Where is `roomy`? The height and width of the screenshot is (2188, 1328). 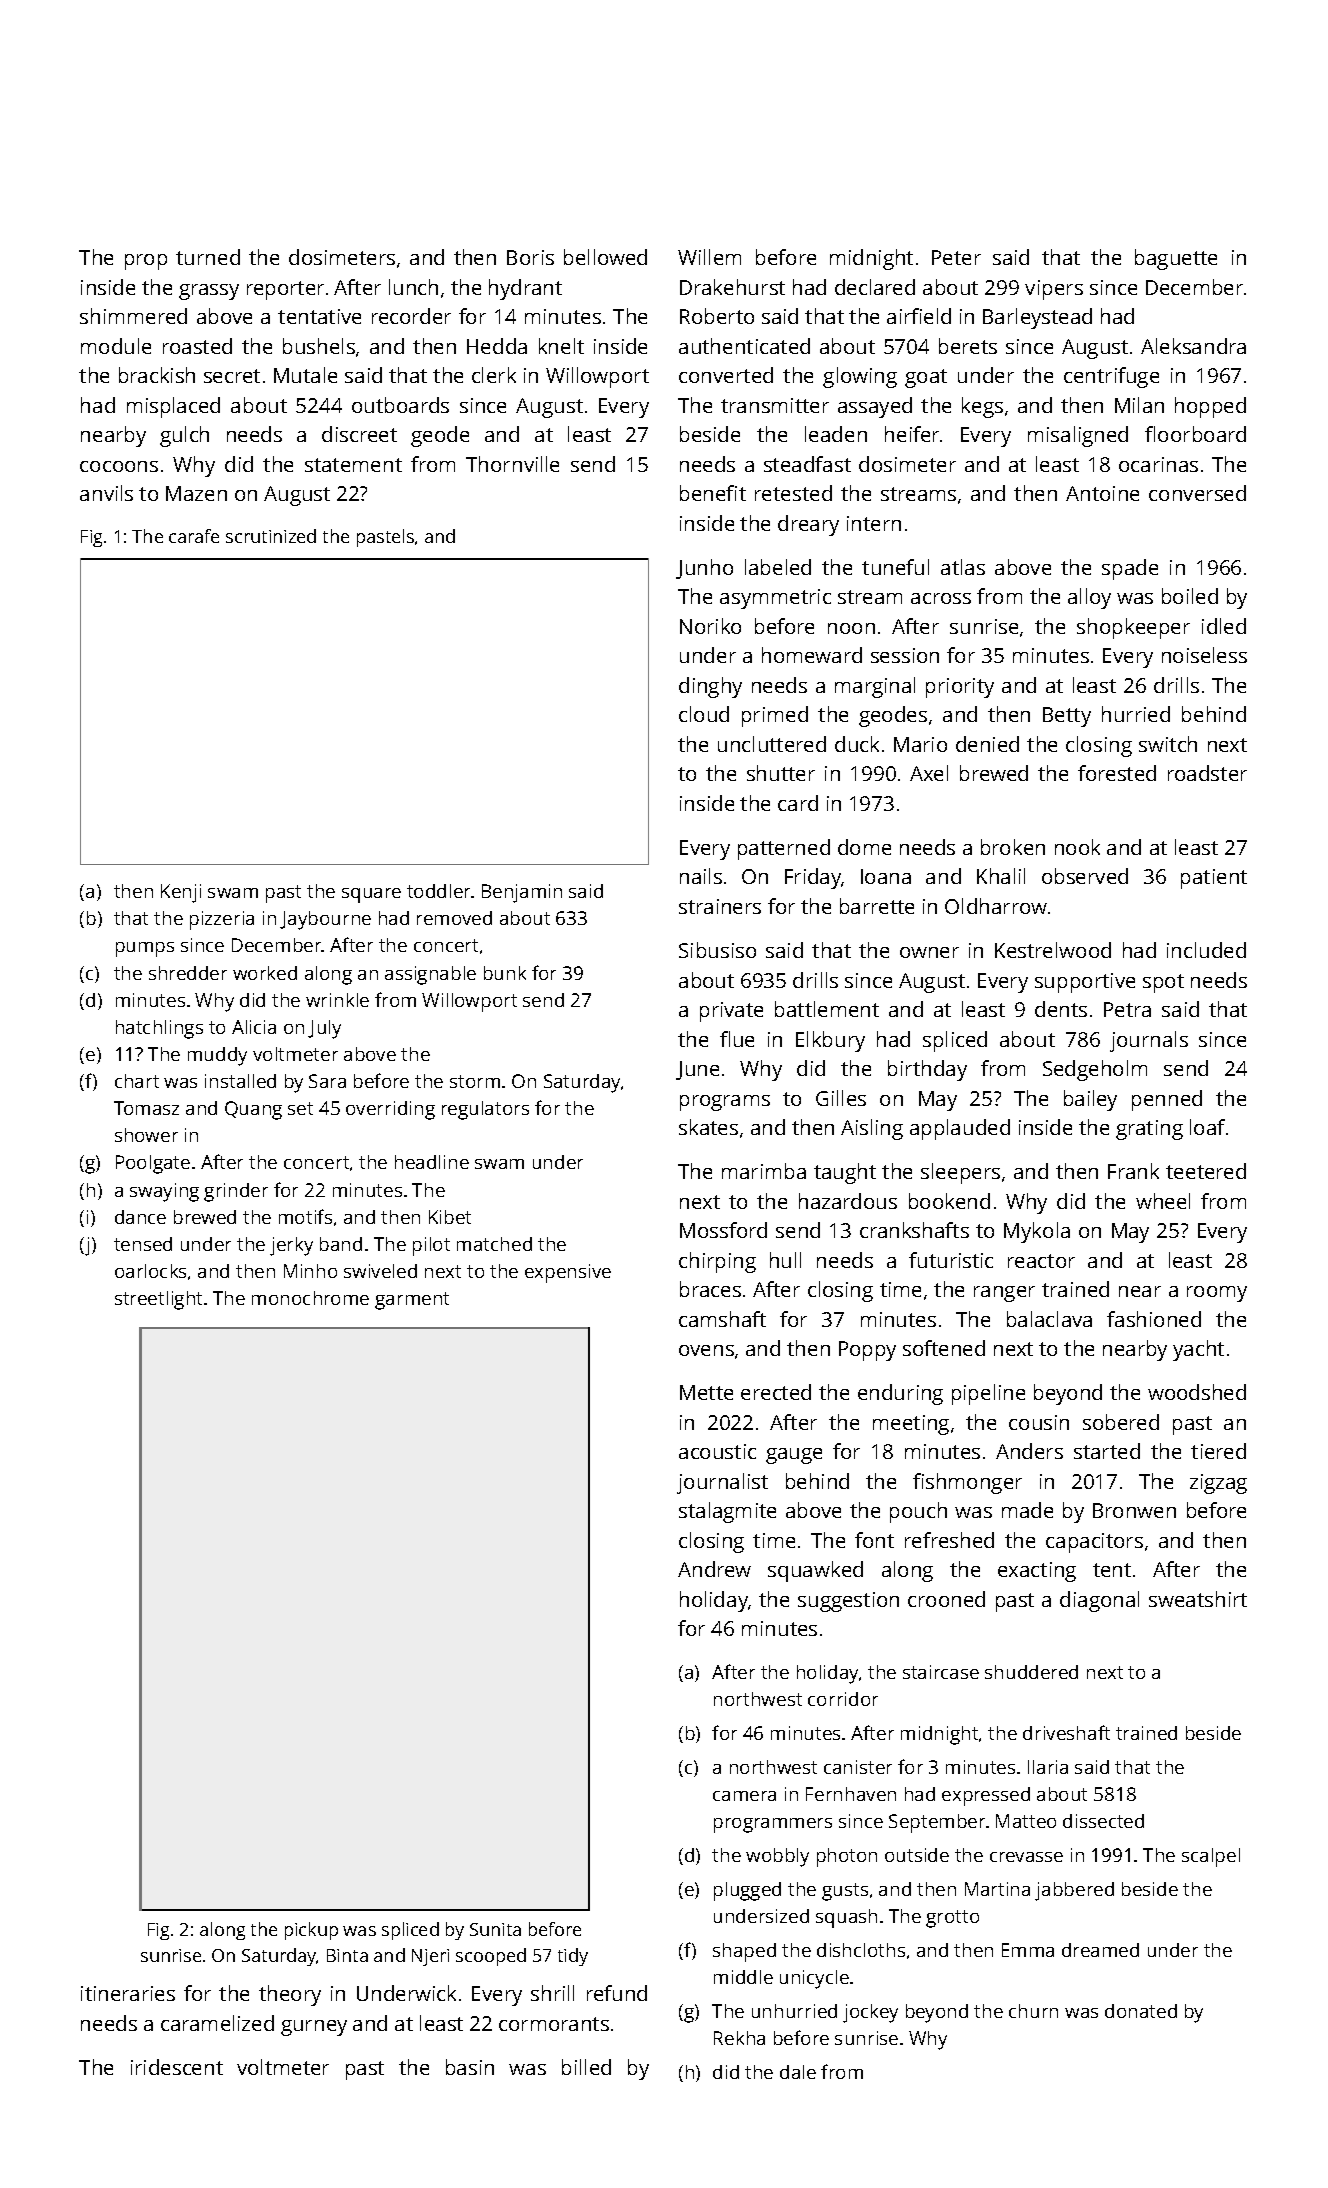
roomy is located at coordinates (1217, 1294).
